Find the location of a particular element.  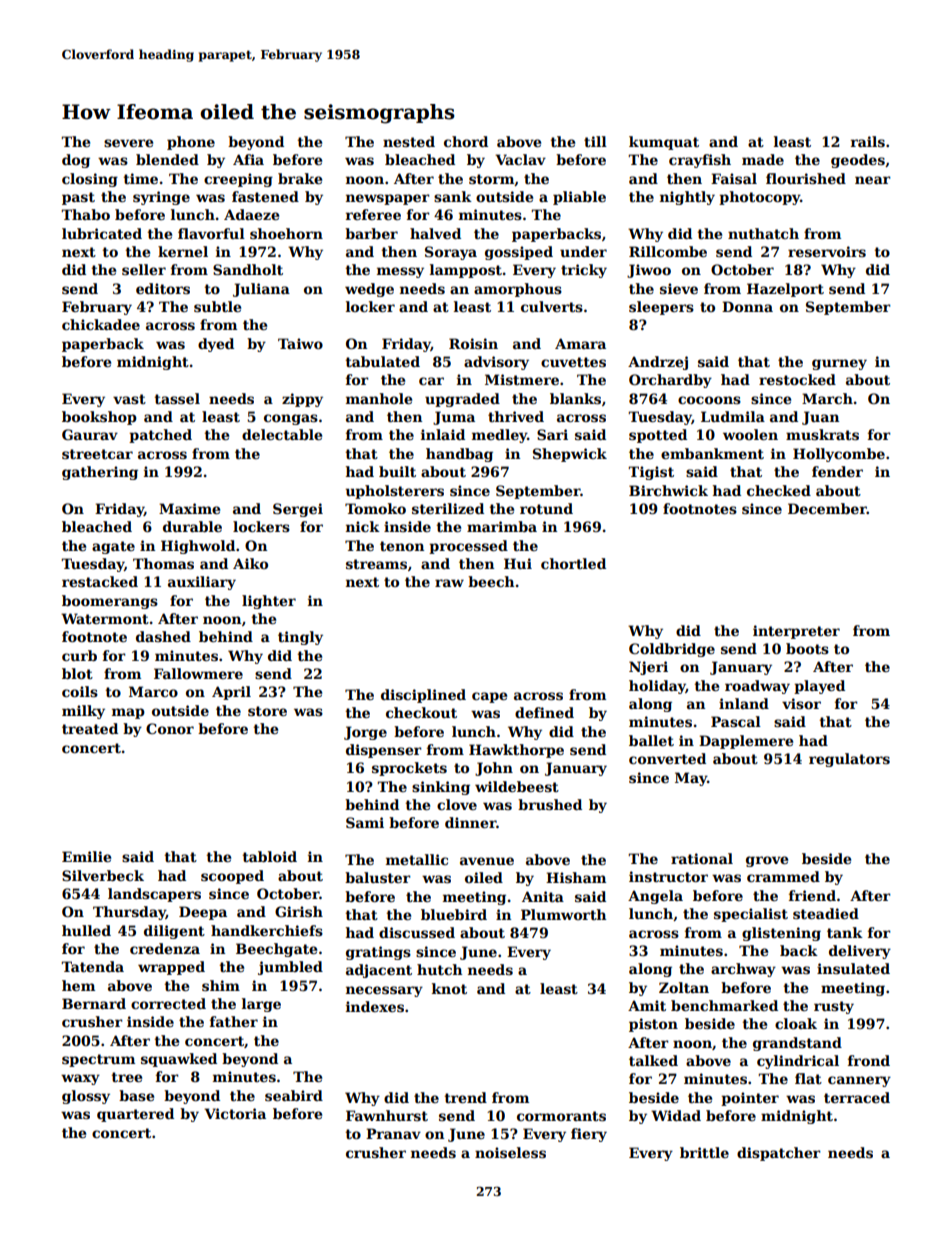

squawked is located at coordinates (179, 1060).
